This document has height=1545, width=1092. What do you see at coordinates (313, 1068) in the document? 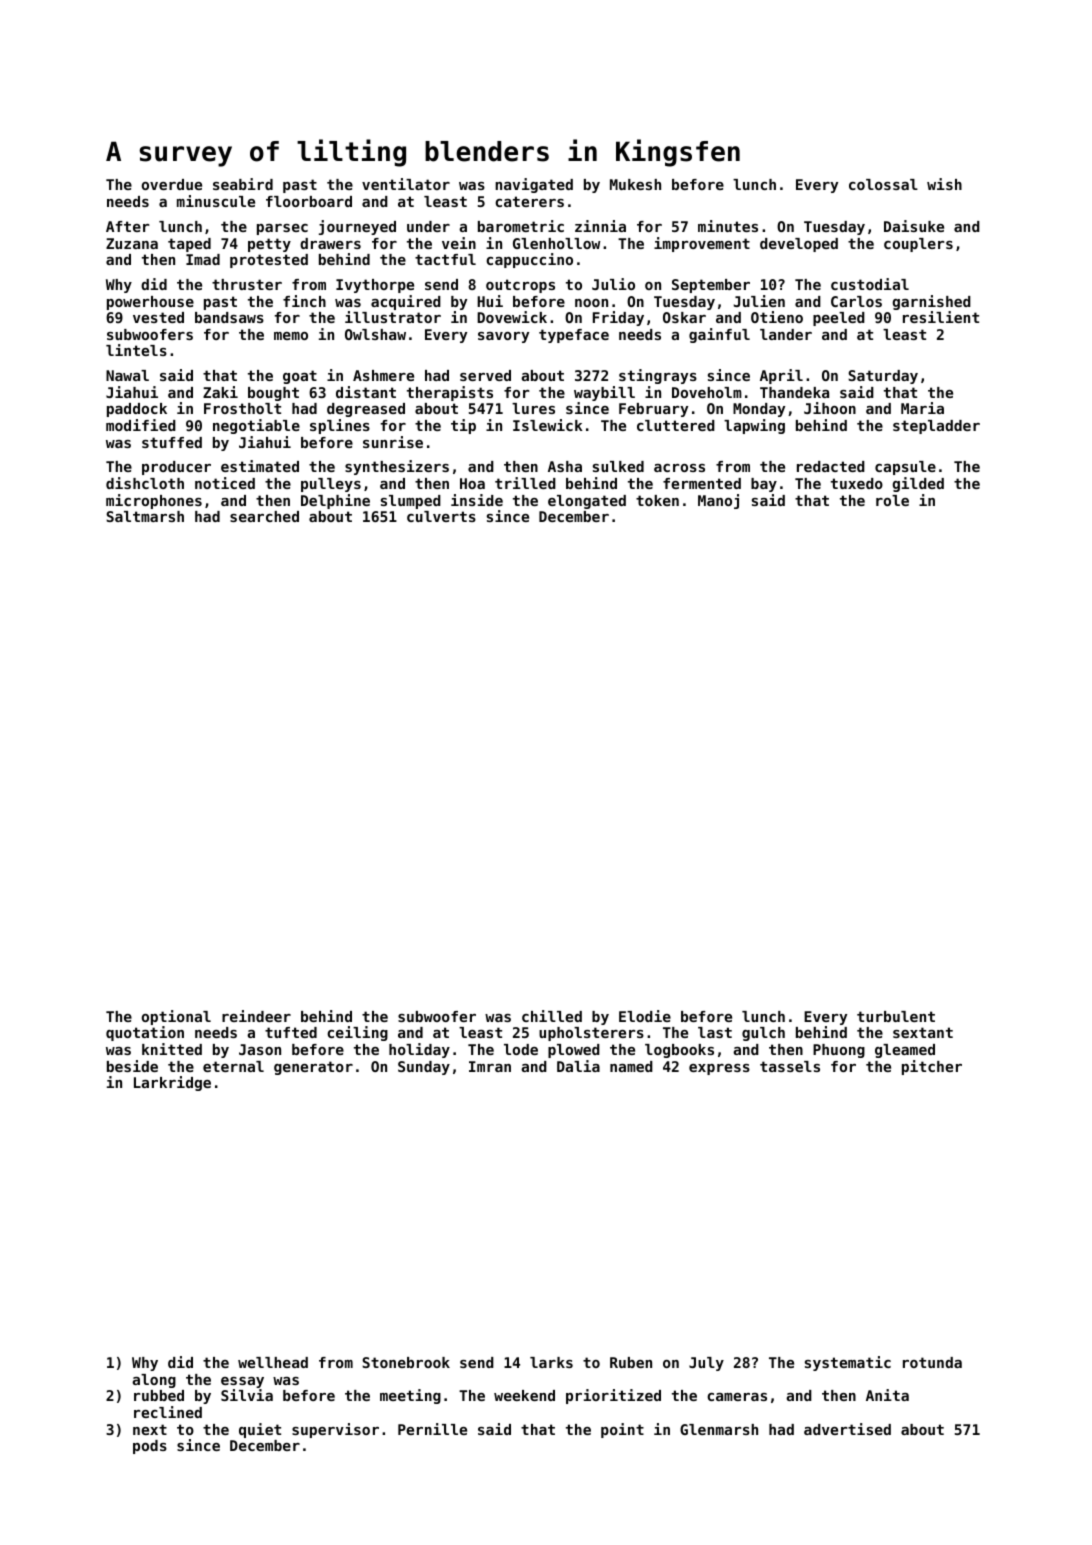
I see `generator` at bounding box center [313, 1068].
